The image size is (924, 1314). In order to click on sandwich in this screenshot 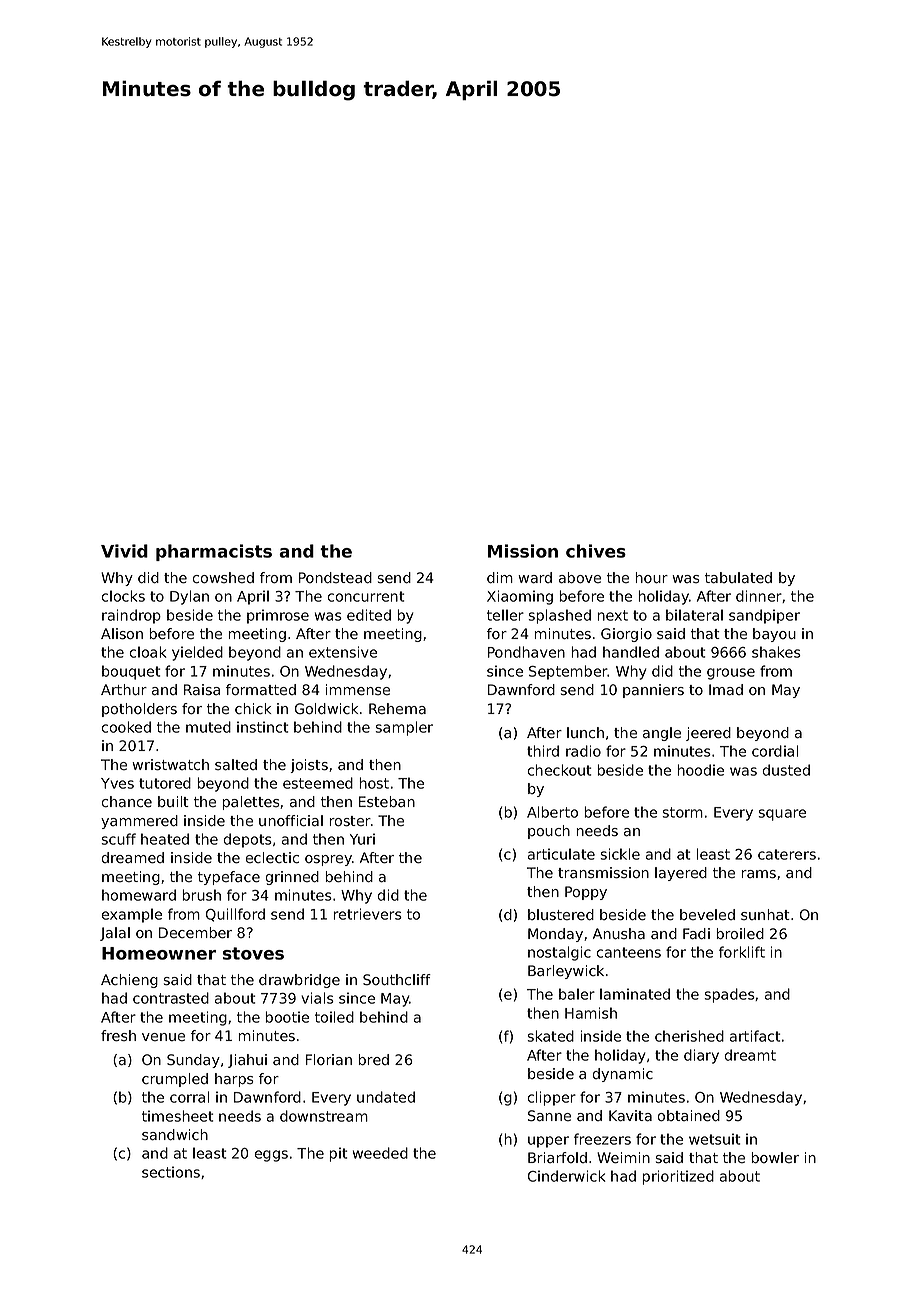, I will do `click(175, 1135)`.
